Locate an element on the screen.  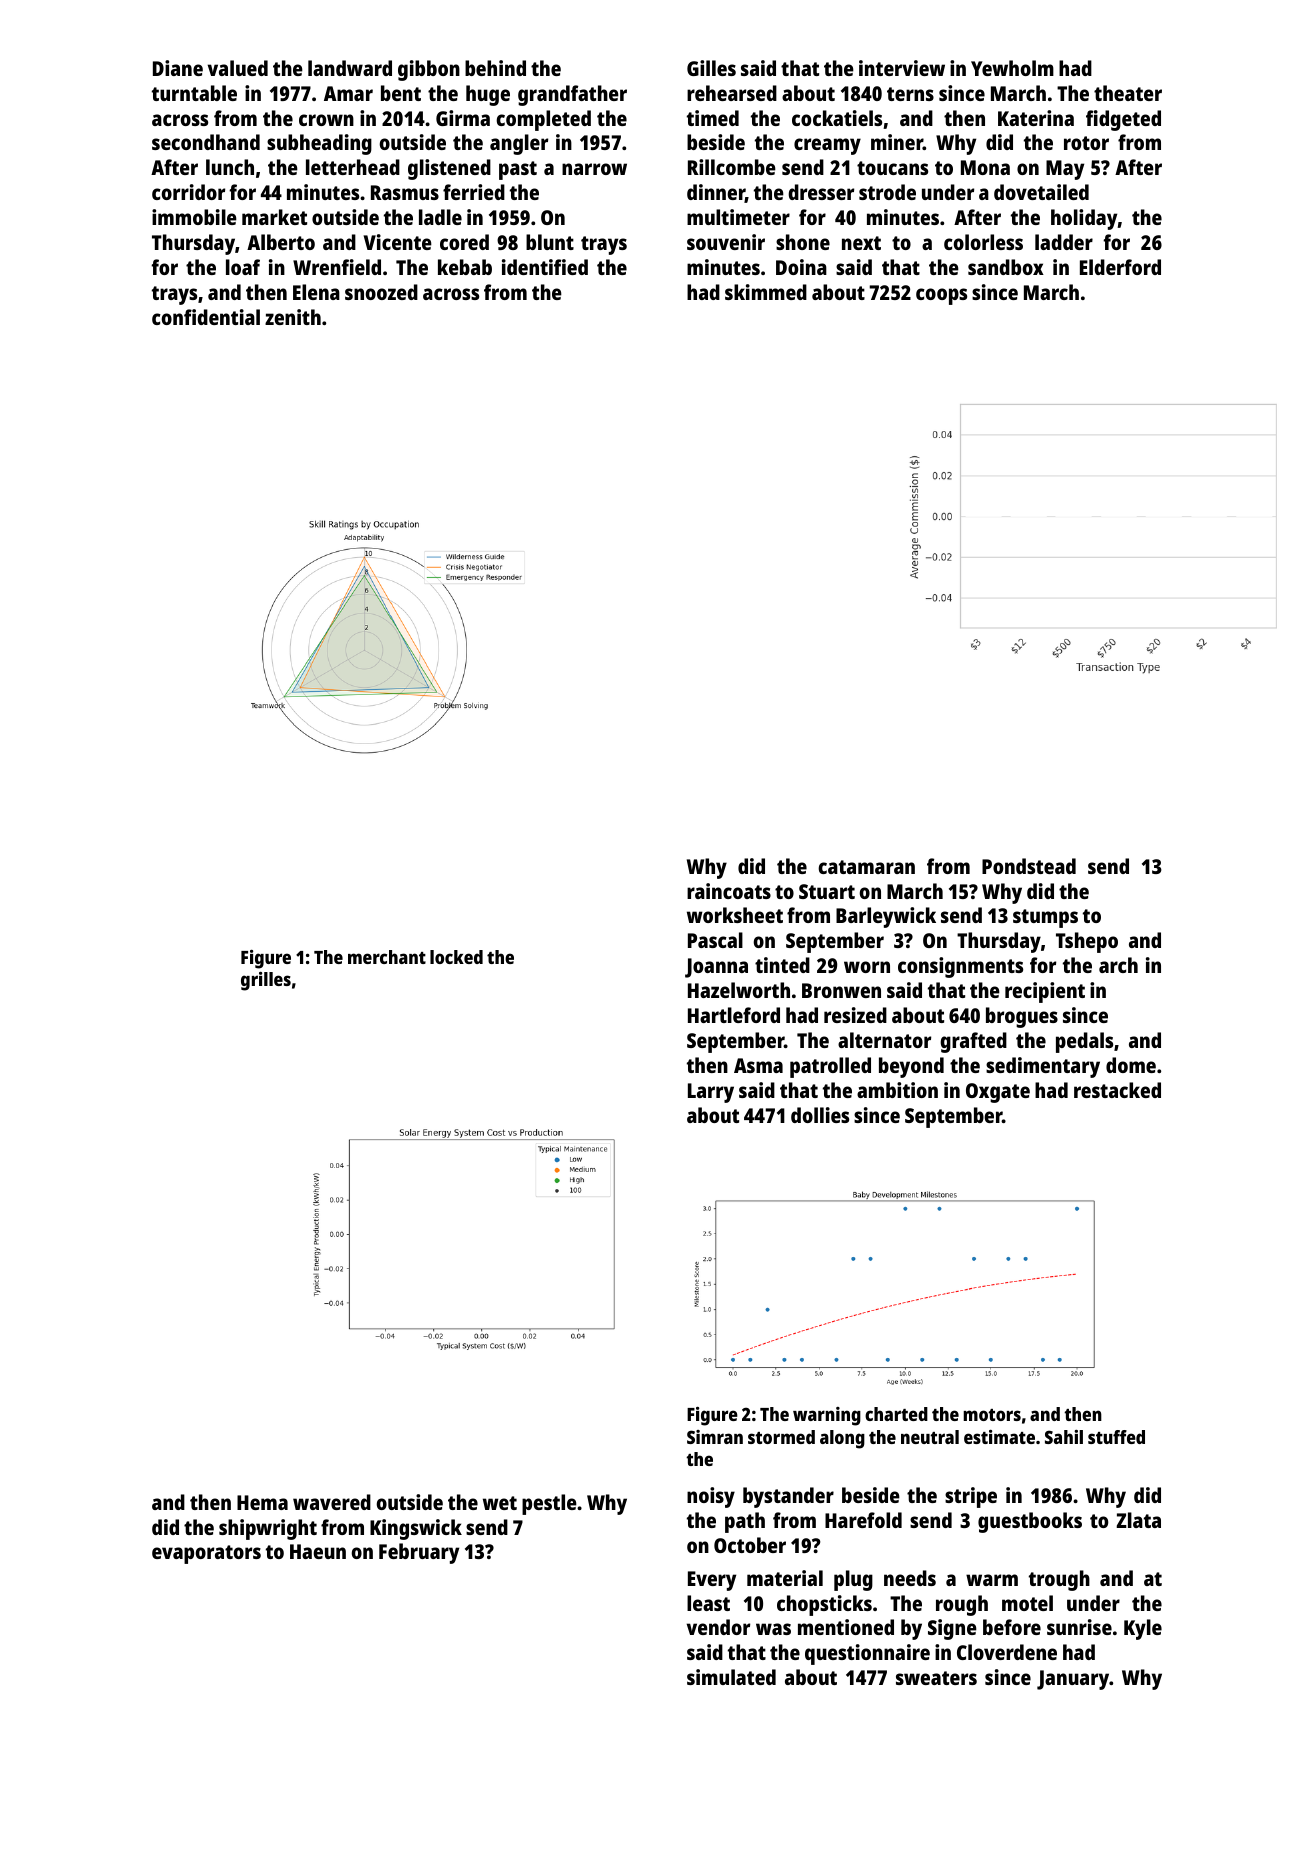
dome is located at coordinates (1131, 1065).
